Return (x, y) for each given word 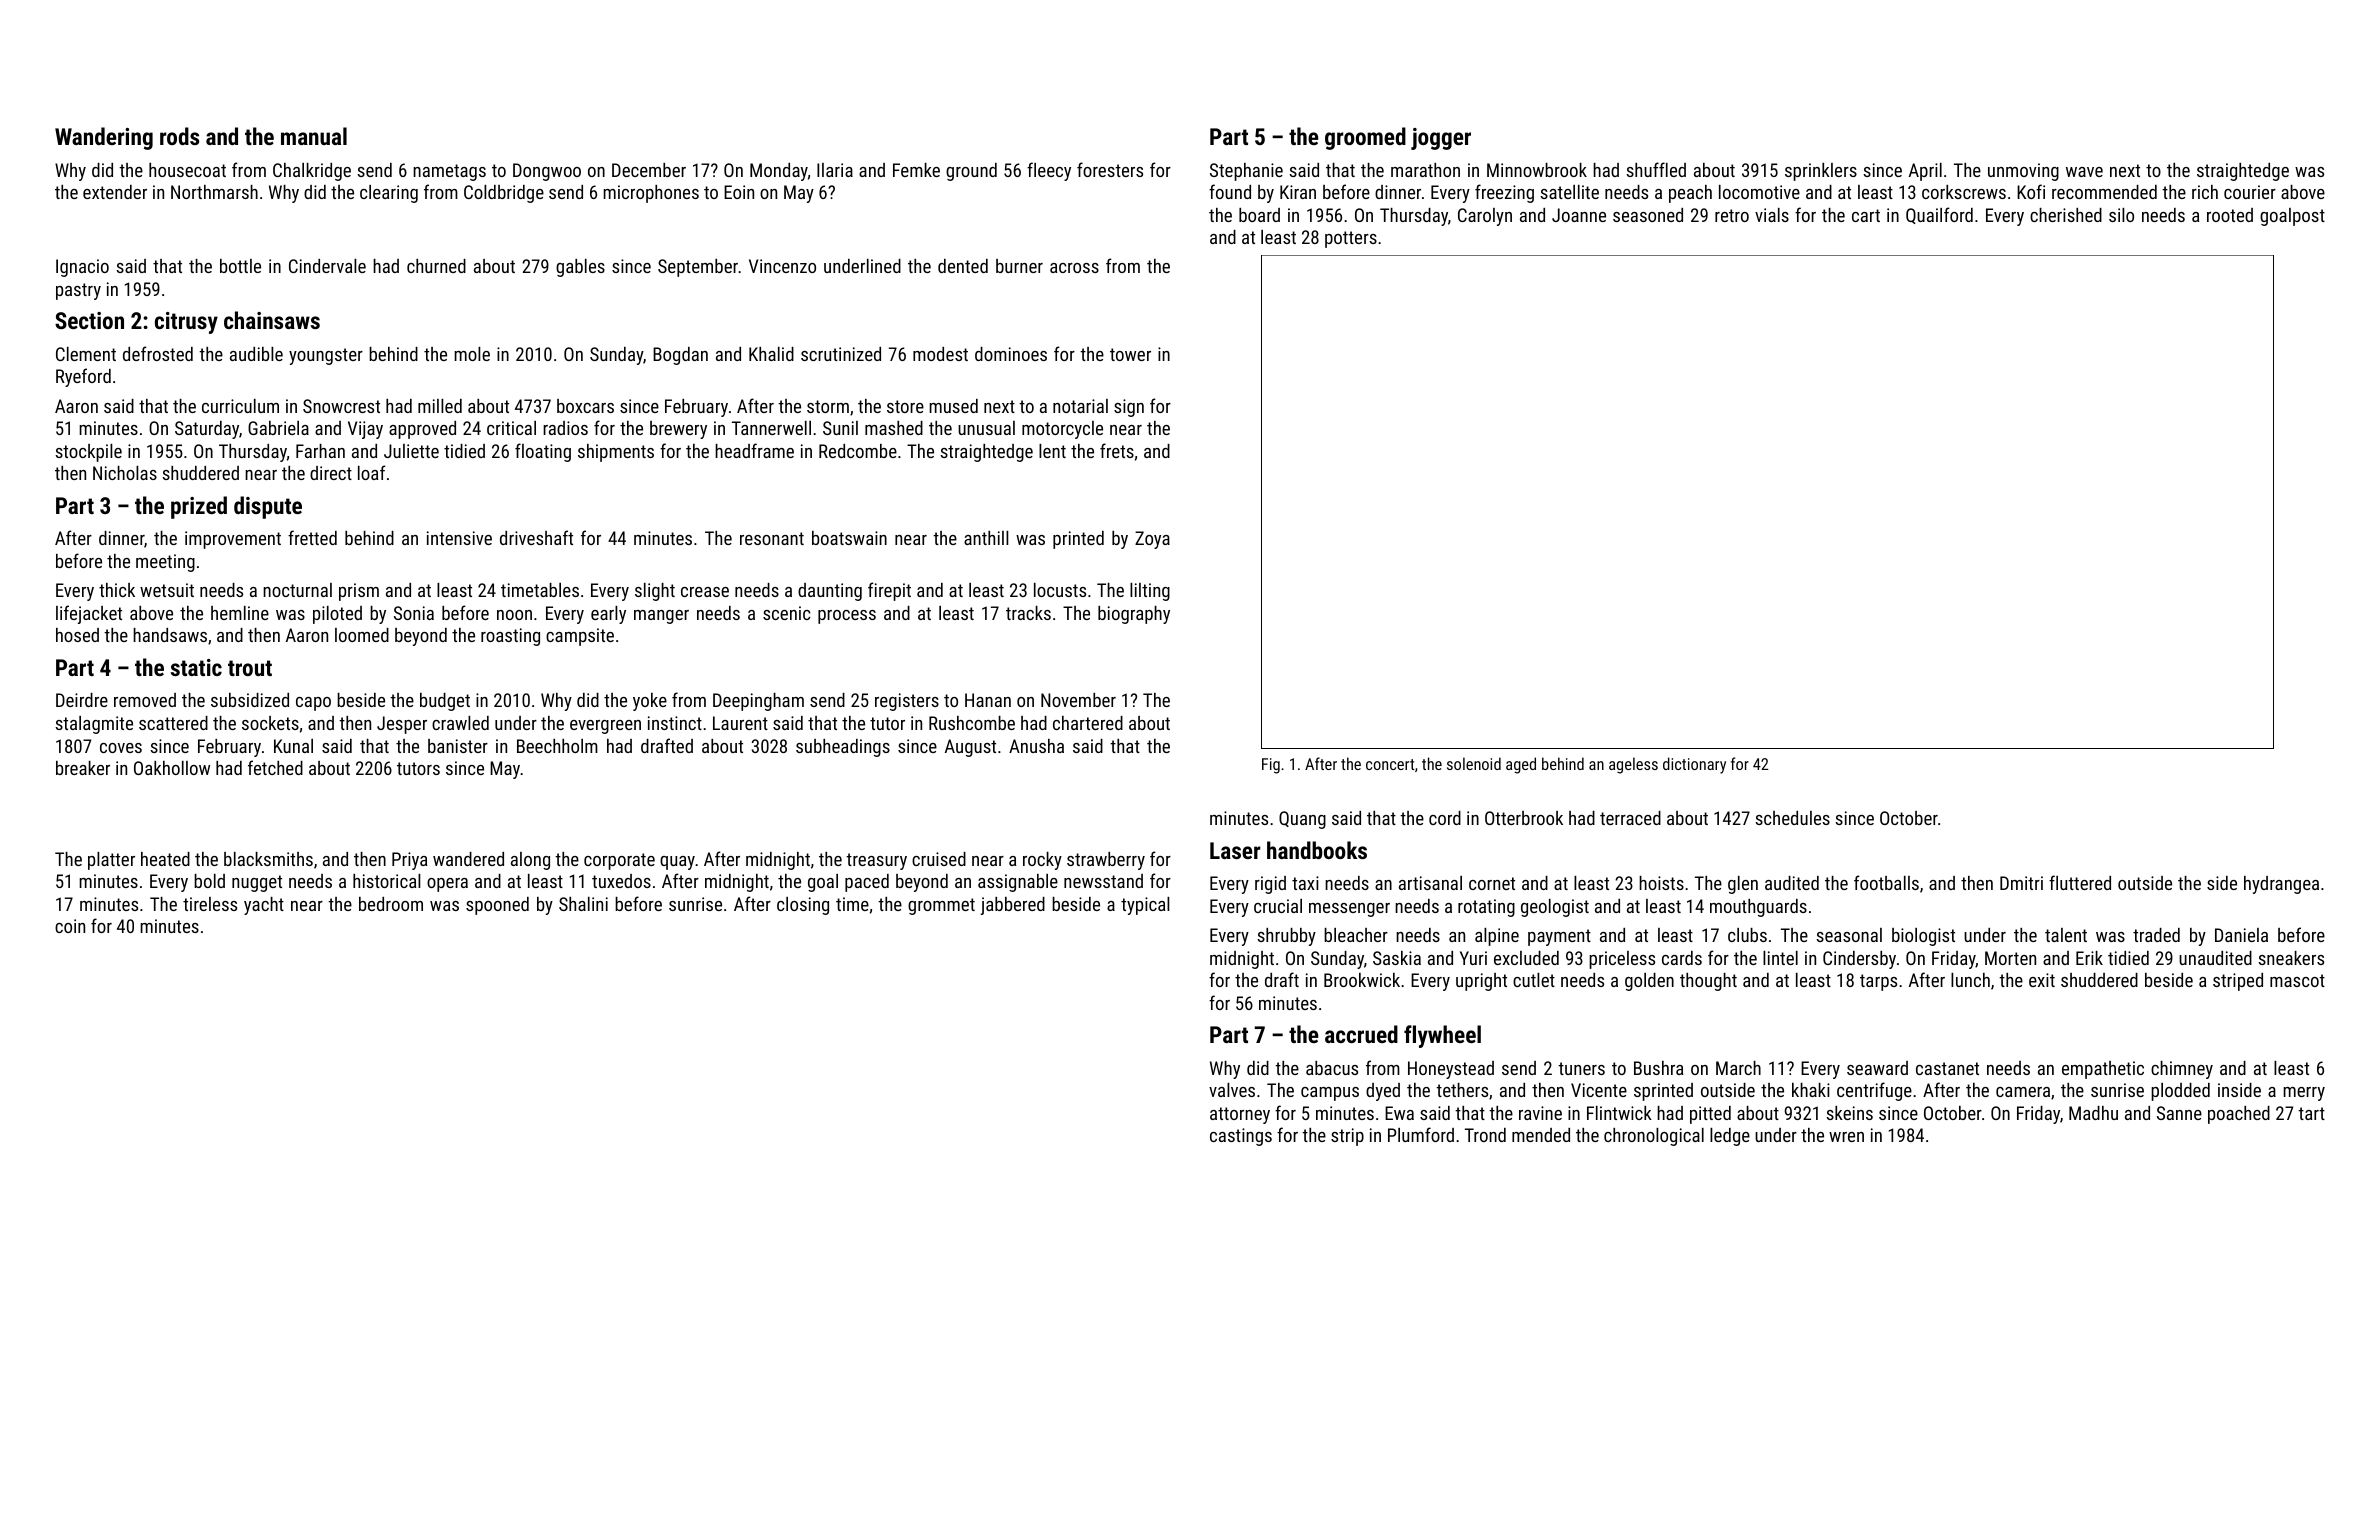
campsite (580, 637)
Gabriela (278, 428)
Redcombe (858, 451)
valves (1232, 1090)
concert (1390, 764)
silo (2121, 215)
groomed (1365, 138)
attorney (1240, 1115)
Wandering (104, 138)
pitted (1710, 1115)
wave (2084, 172)
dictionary (1694, 765)
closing (803, 906)
